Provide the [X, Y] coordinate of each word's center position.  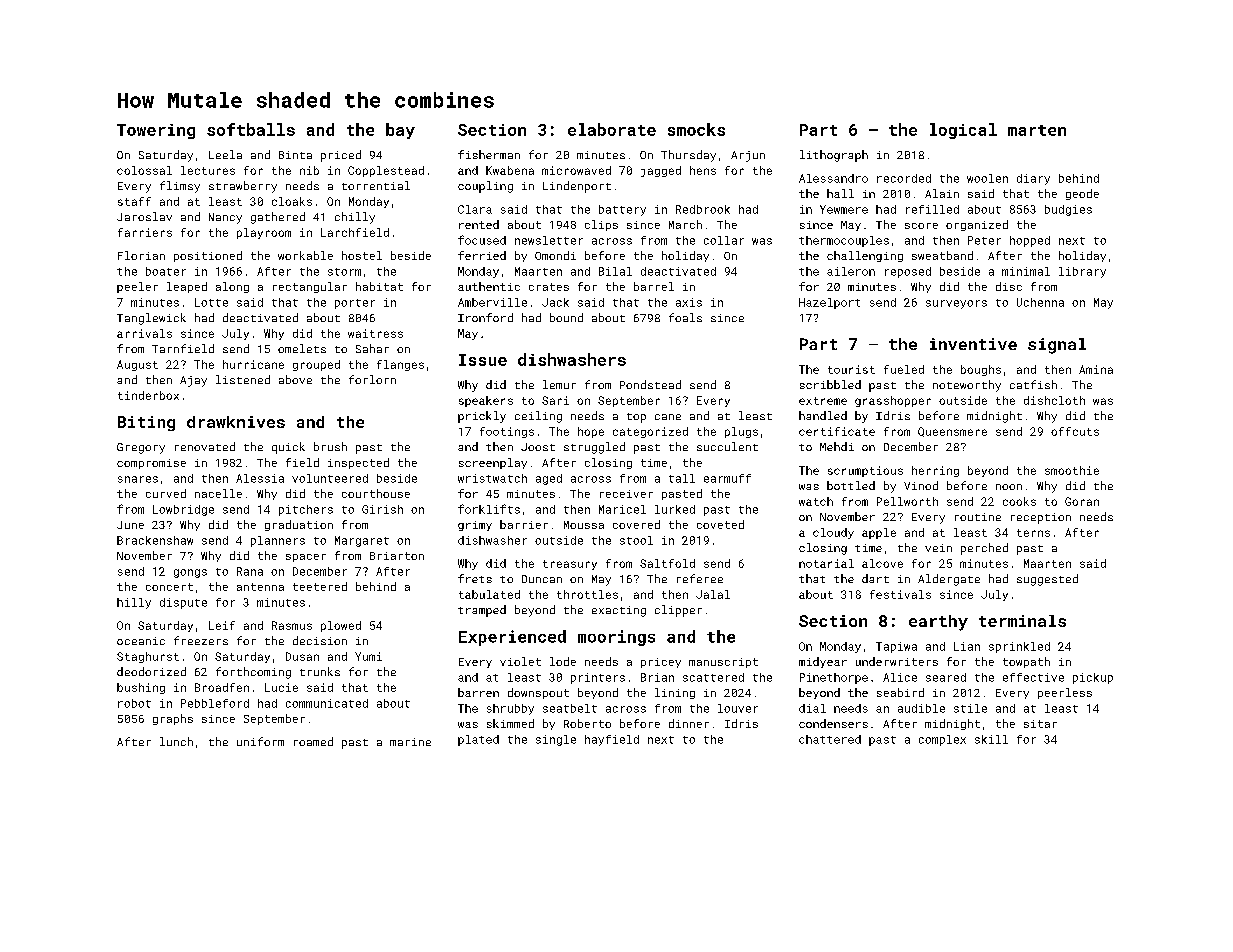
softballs [251, 129]
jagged [661, 171]
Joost [538, 447]
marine [410, 742]
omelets [302, 348]
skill [991, 739]
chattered [830, 739]
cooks [1019, 501]
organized [977, 225]
